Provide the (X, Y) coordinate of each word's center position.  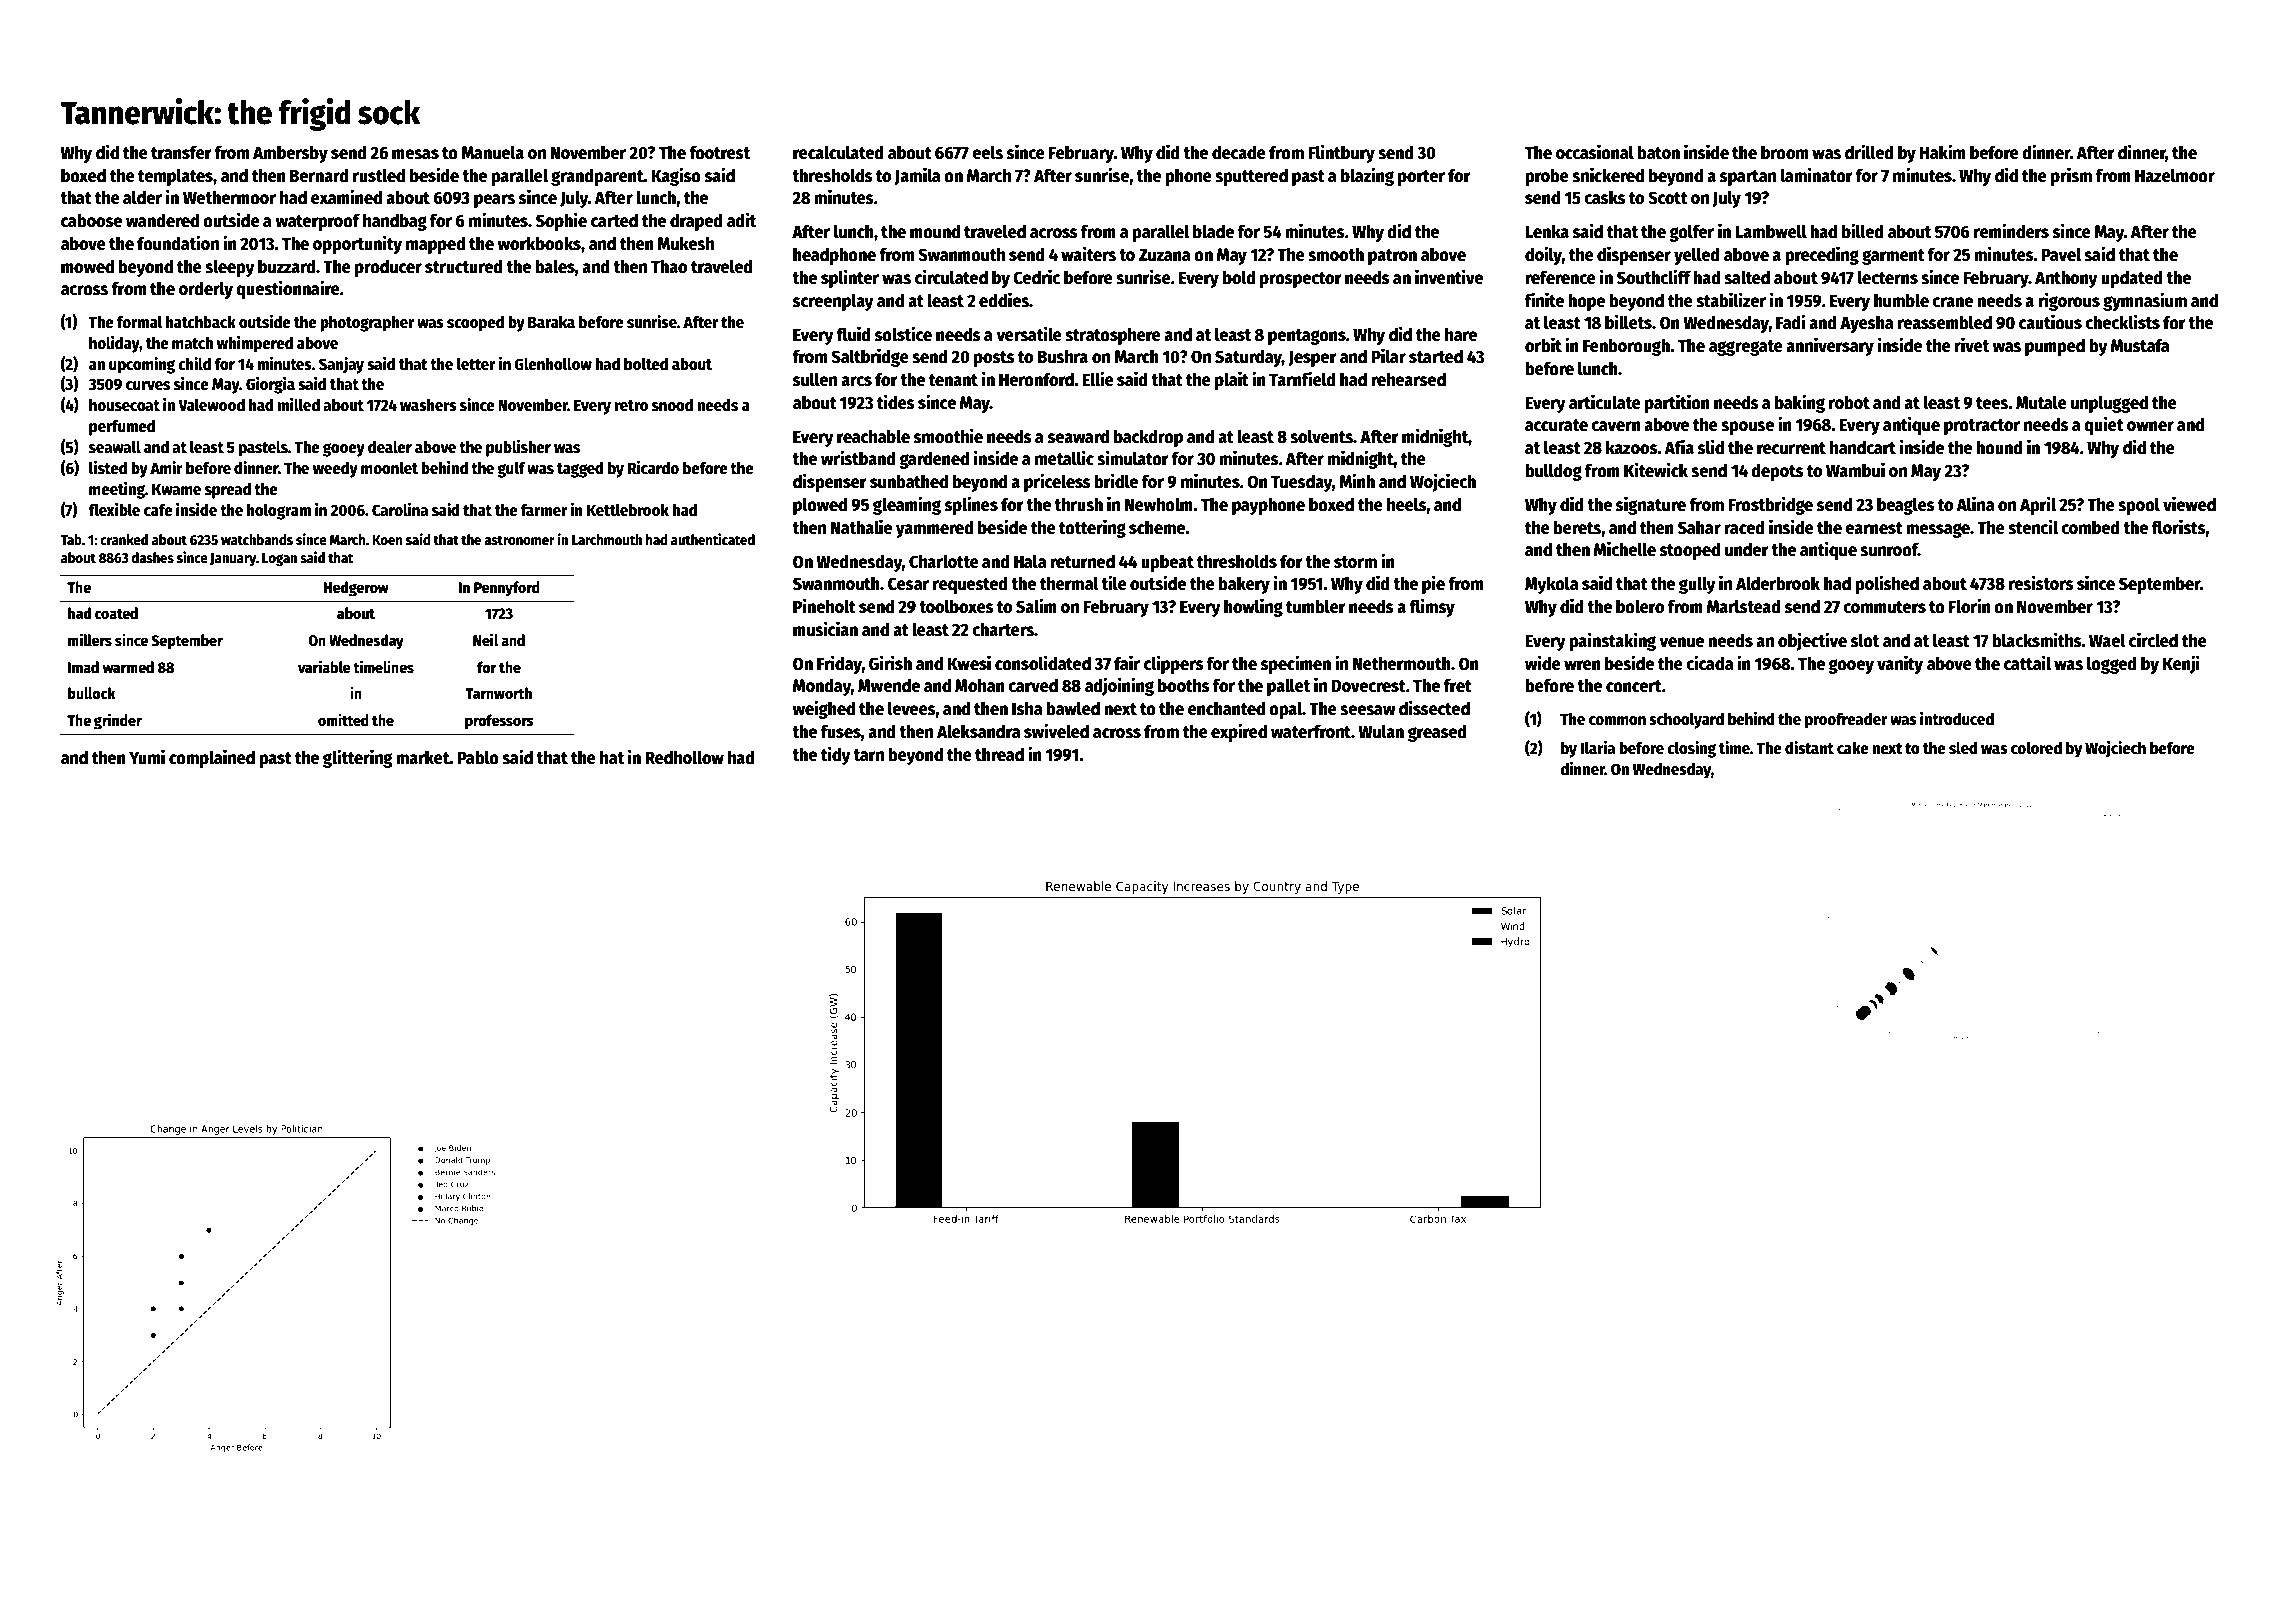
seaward (1078, 436)
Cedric (1036, 277)
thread (999, 754)
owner (2150, 426)
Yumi (147, 756)
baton (1658, 152)
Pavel (2061, 254)
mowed (87, 266)
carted (614, 220)
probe (1547, 177)
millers (90, 639)
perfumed (122, 427)
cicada (1709, 663)
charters (1003, 629)
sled (1963, 748)
